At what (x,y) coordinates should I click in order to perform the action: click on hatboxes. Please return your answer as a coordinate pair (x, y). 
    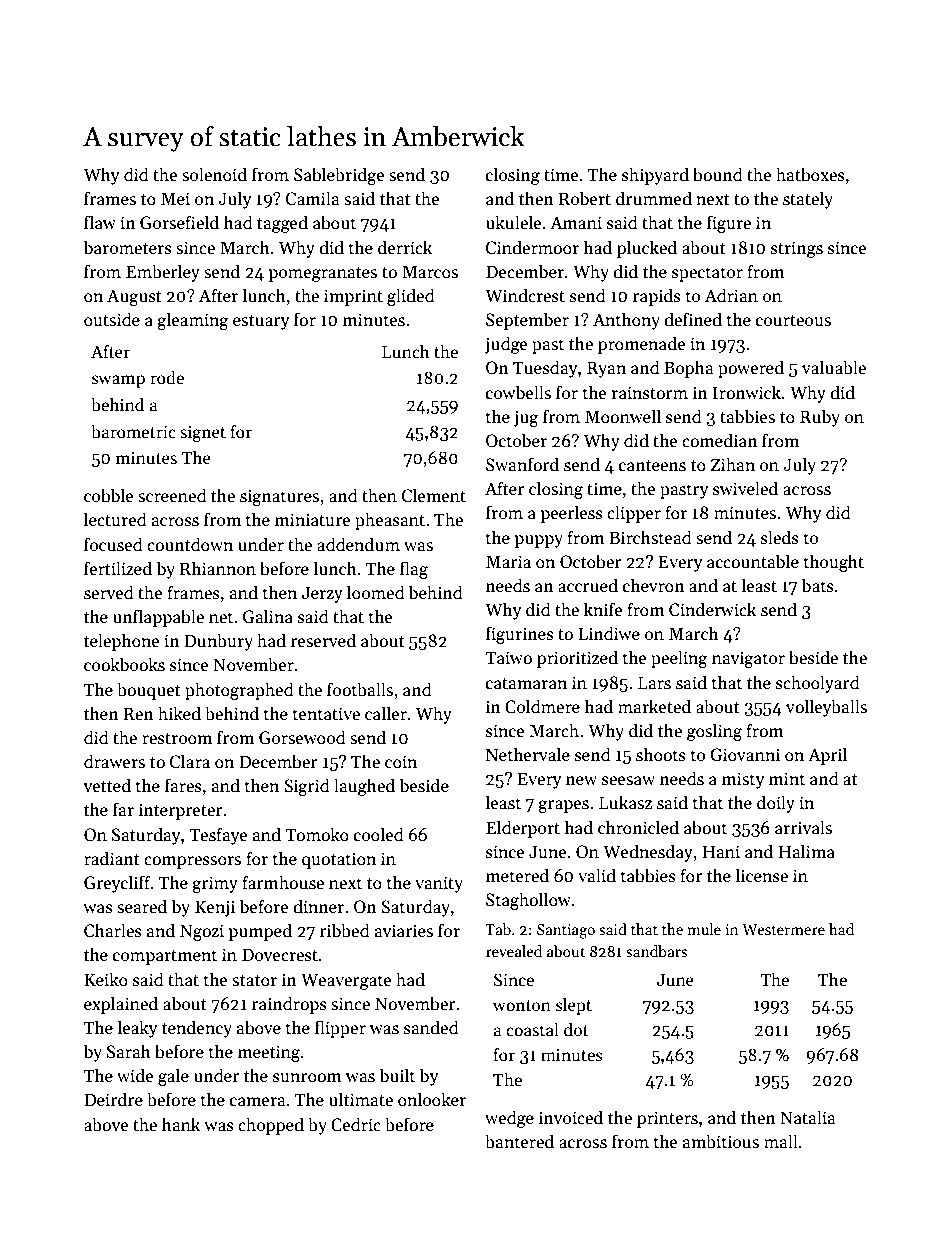
    Looking at the image, I should click on (810, 174).
